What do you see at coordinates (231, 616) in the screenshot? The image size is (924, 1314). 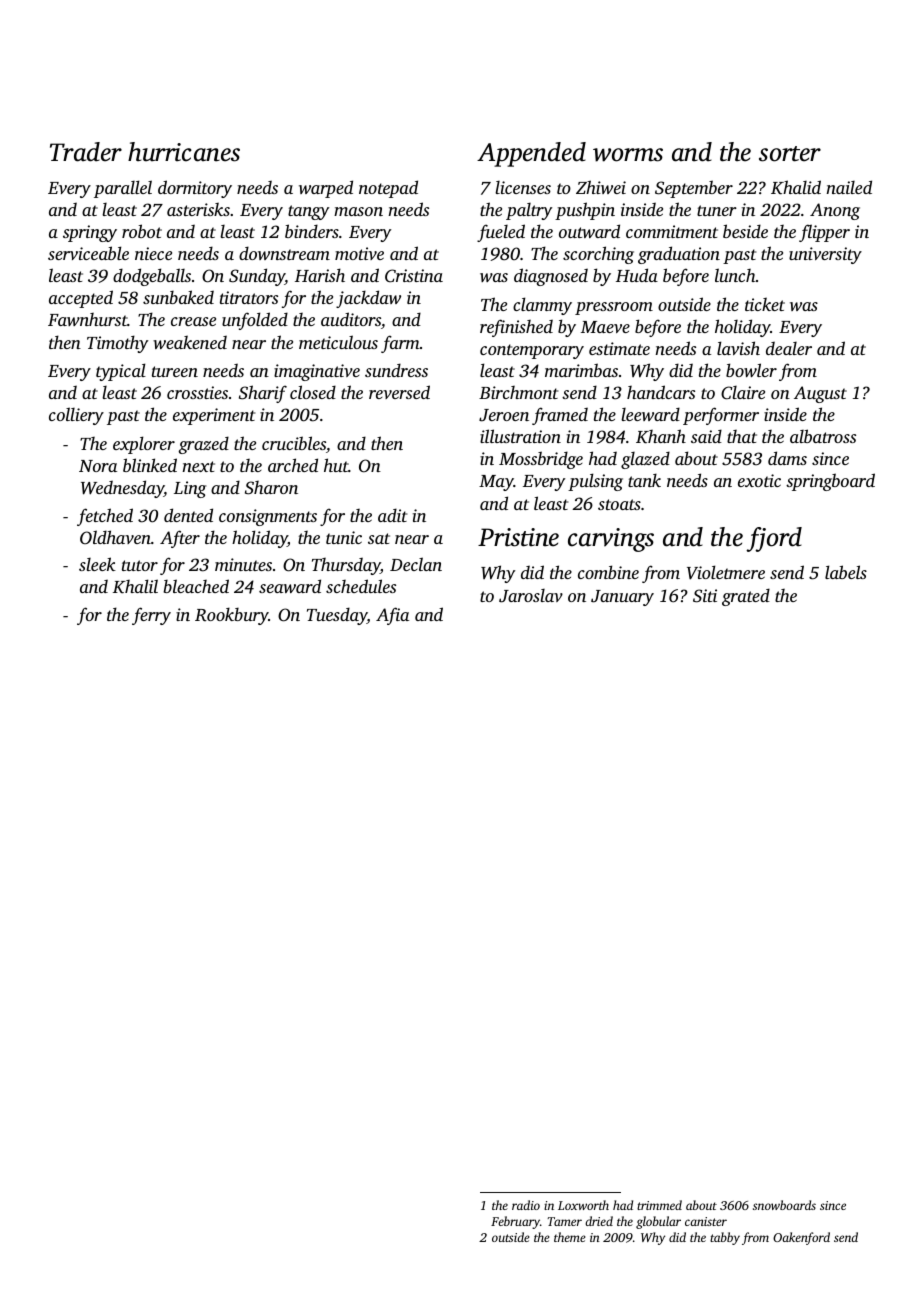 I see `Rookbury` at bounding box center [231, 616].
